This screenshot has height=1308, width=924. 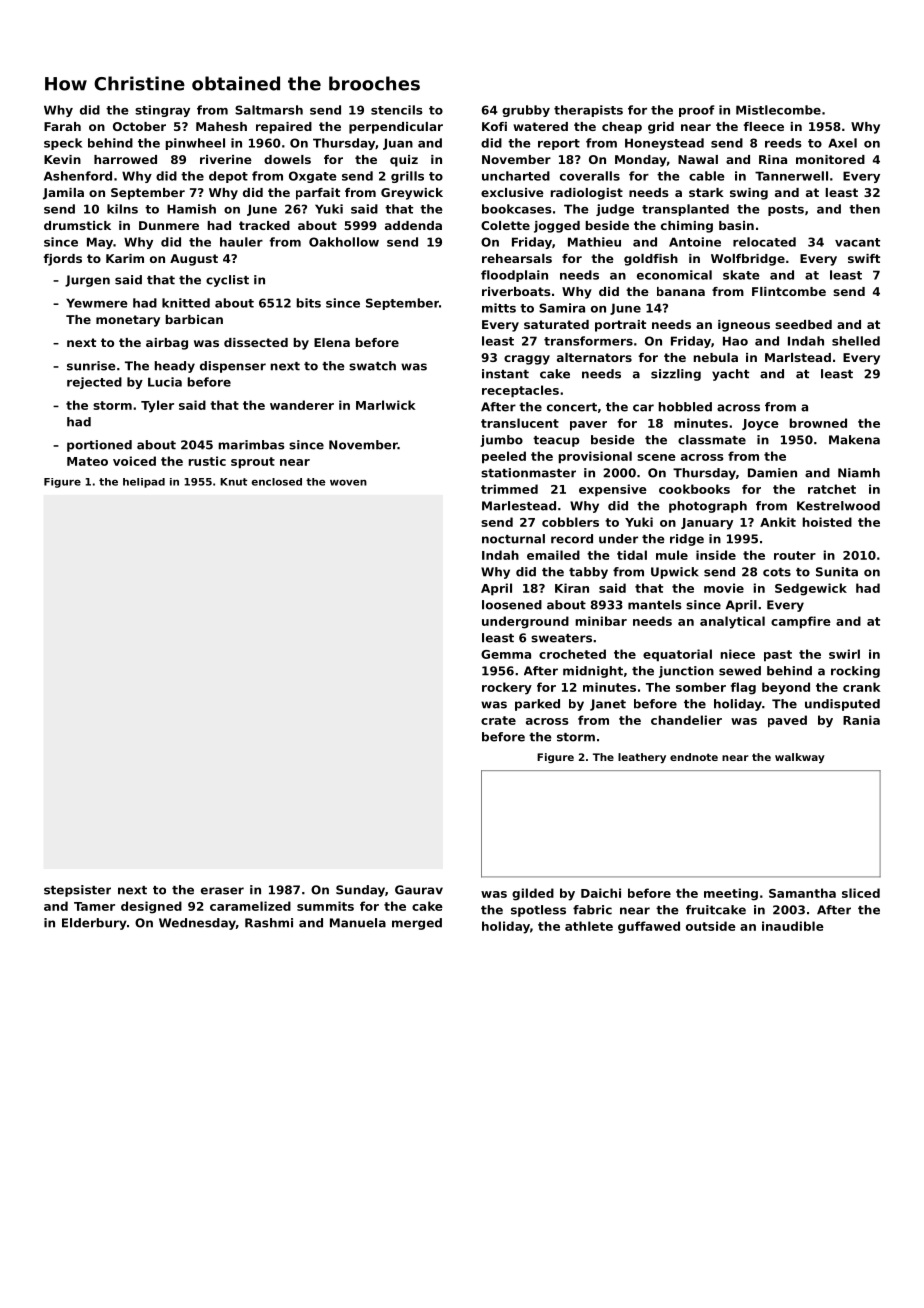 What do you see at coordinates (506, 654) in the screenshot?
I see `Gemma` at bounding box center [506, 654].
